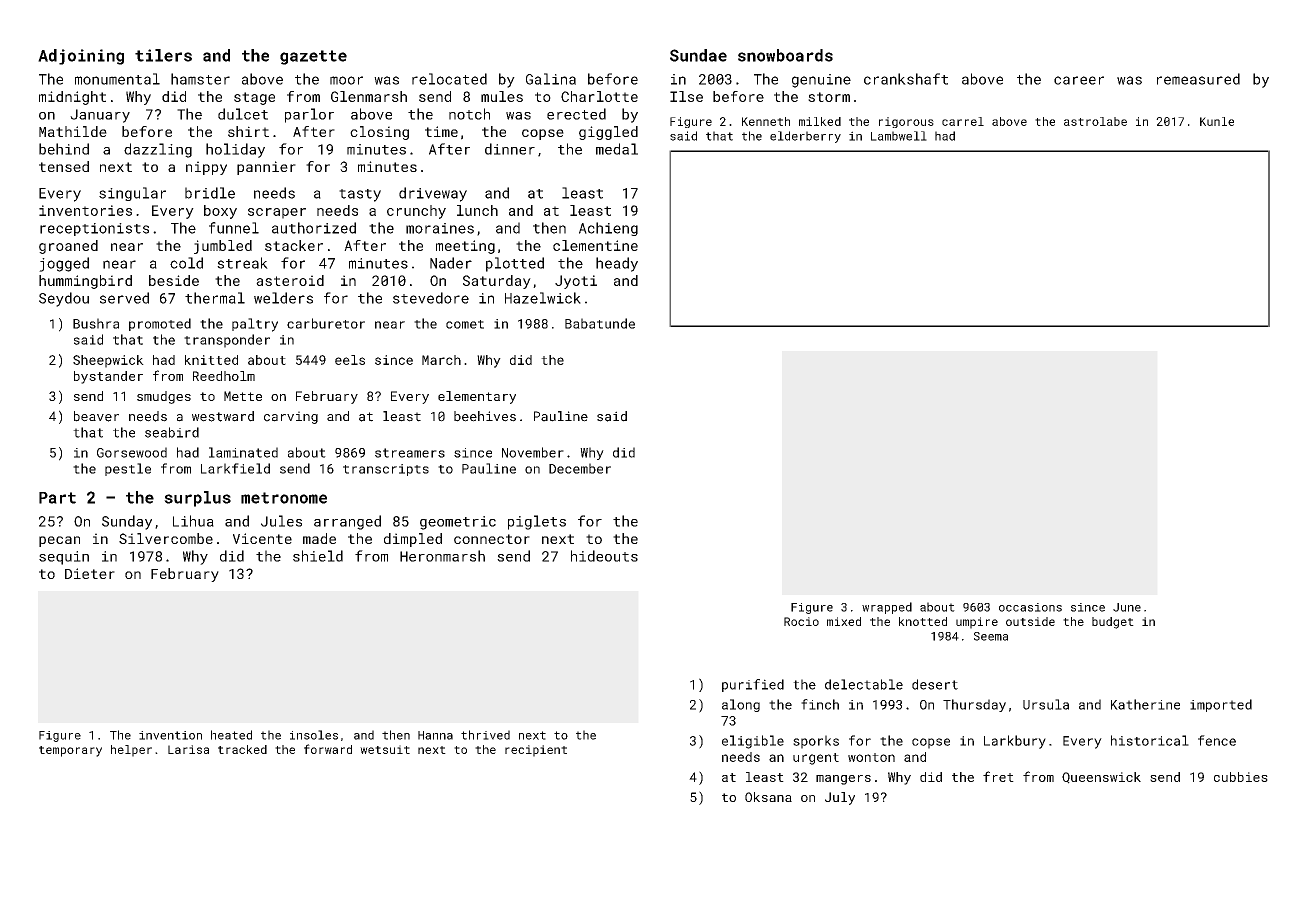 Image resolution: width=1308 pixels, height=924 pixels. What do you see at coordinates (698, 55) in the screenshot?
I see `Sundae` at bounding box center [698, 55].
